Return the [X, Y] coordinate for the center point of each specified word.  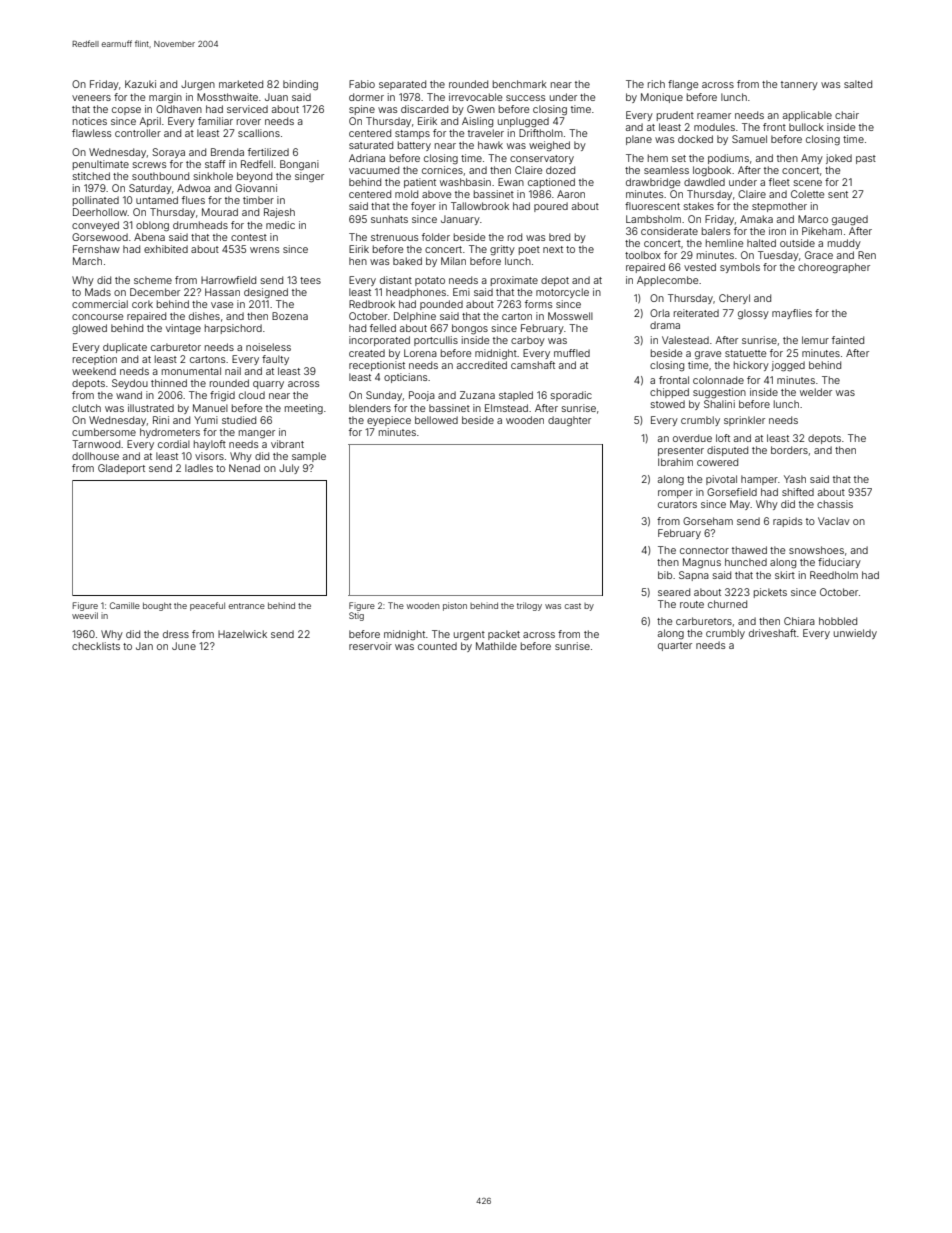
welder [816, 392]
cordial [174, 444]
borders [789, 450]
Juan [276, 97]
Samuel [749, 139]
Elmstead [506, 408]
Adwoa [193, 188]
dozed [560, 170]
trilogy [529, 606]
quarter [675, 646]
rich [656, 84]
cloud [252, 395]
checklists [96, 646]
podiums [728, 159]
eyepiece [389, 421]
